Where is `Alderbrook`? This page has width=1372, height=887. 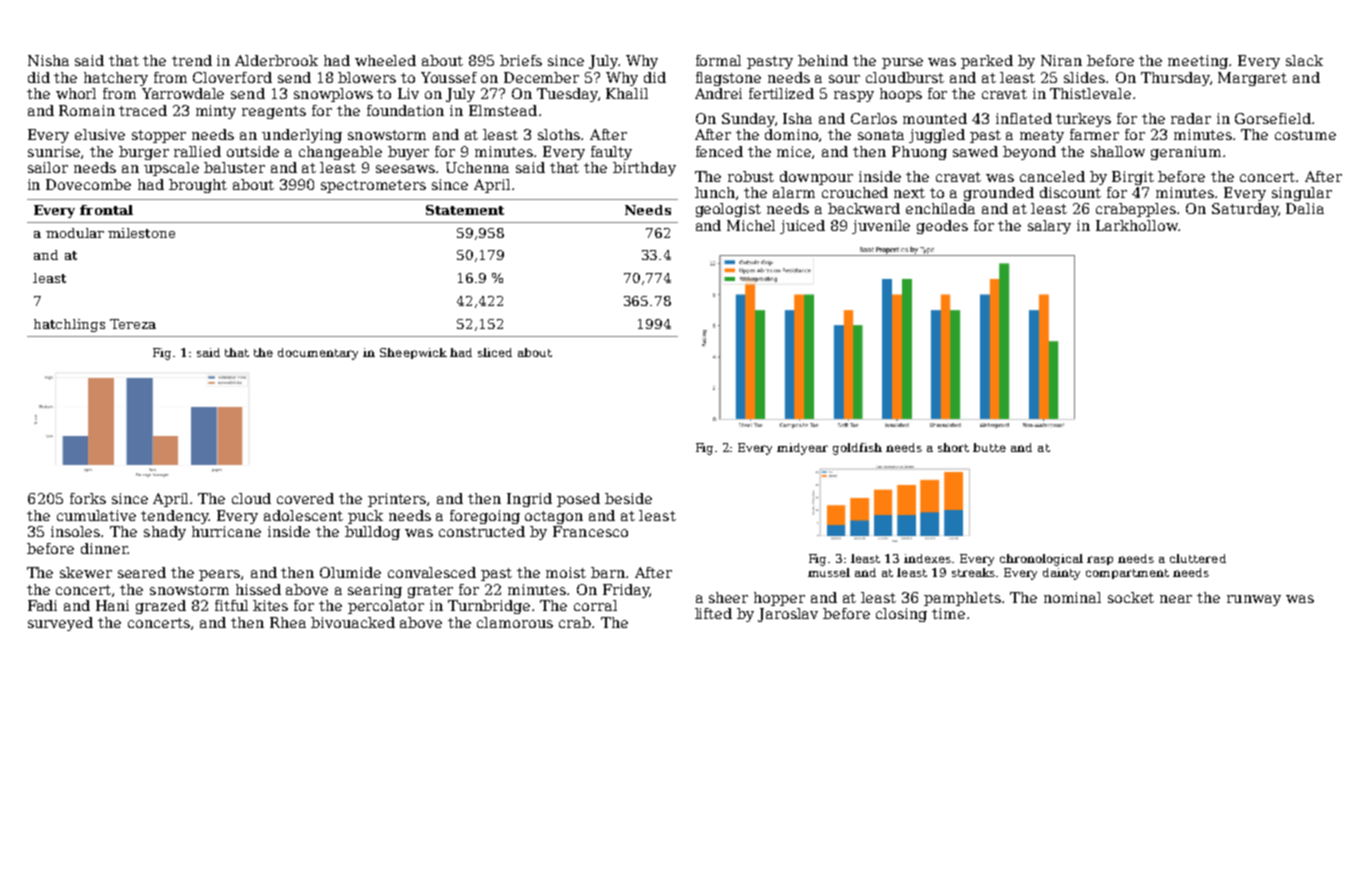 Alderbrook is located at coordinates (276, 60).
